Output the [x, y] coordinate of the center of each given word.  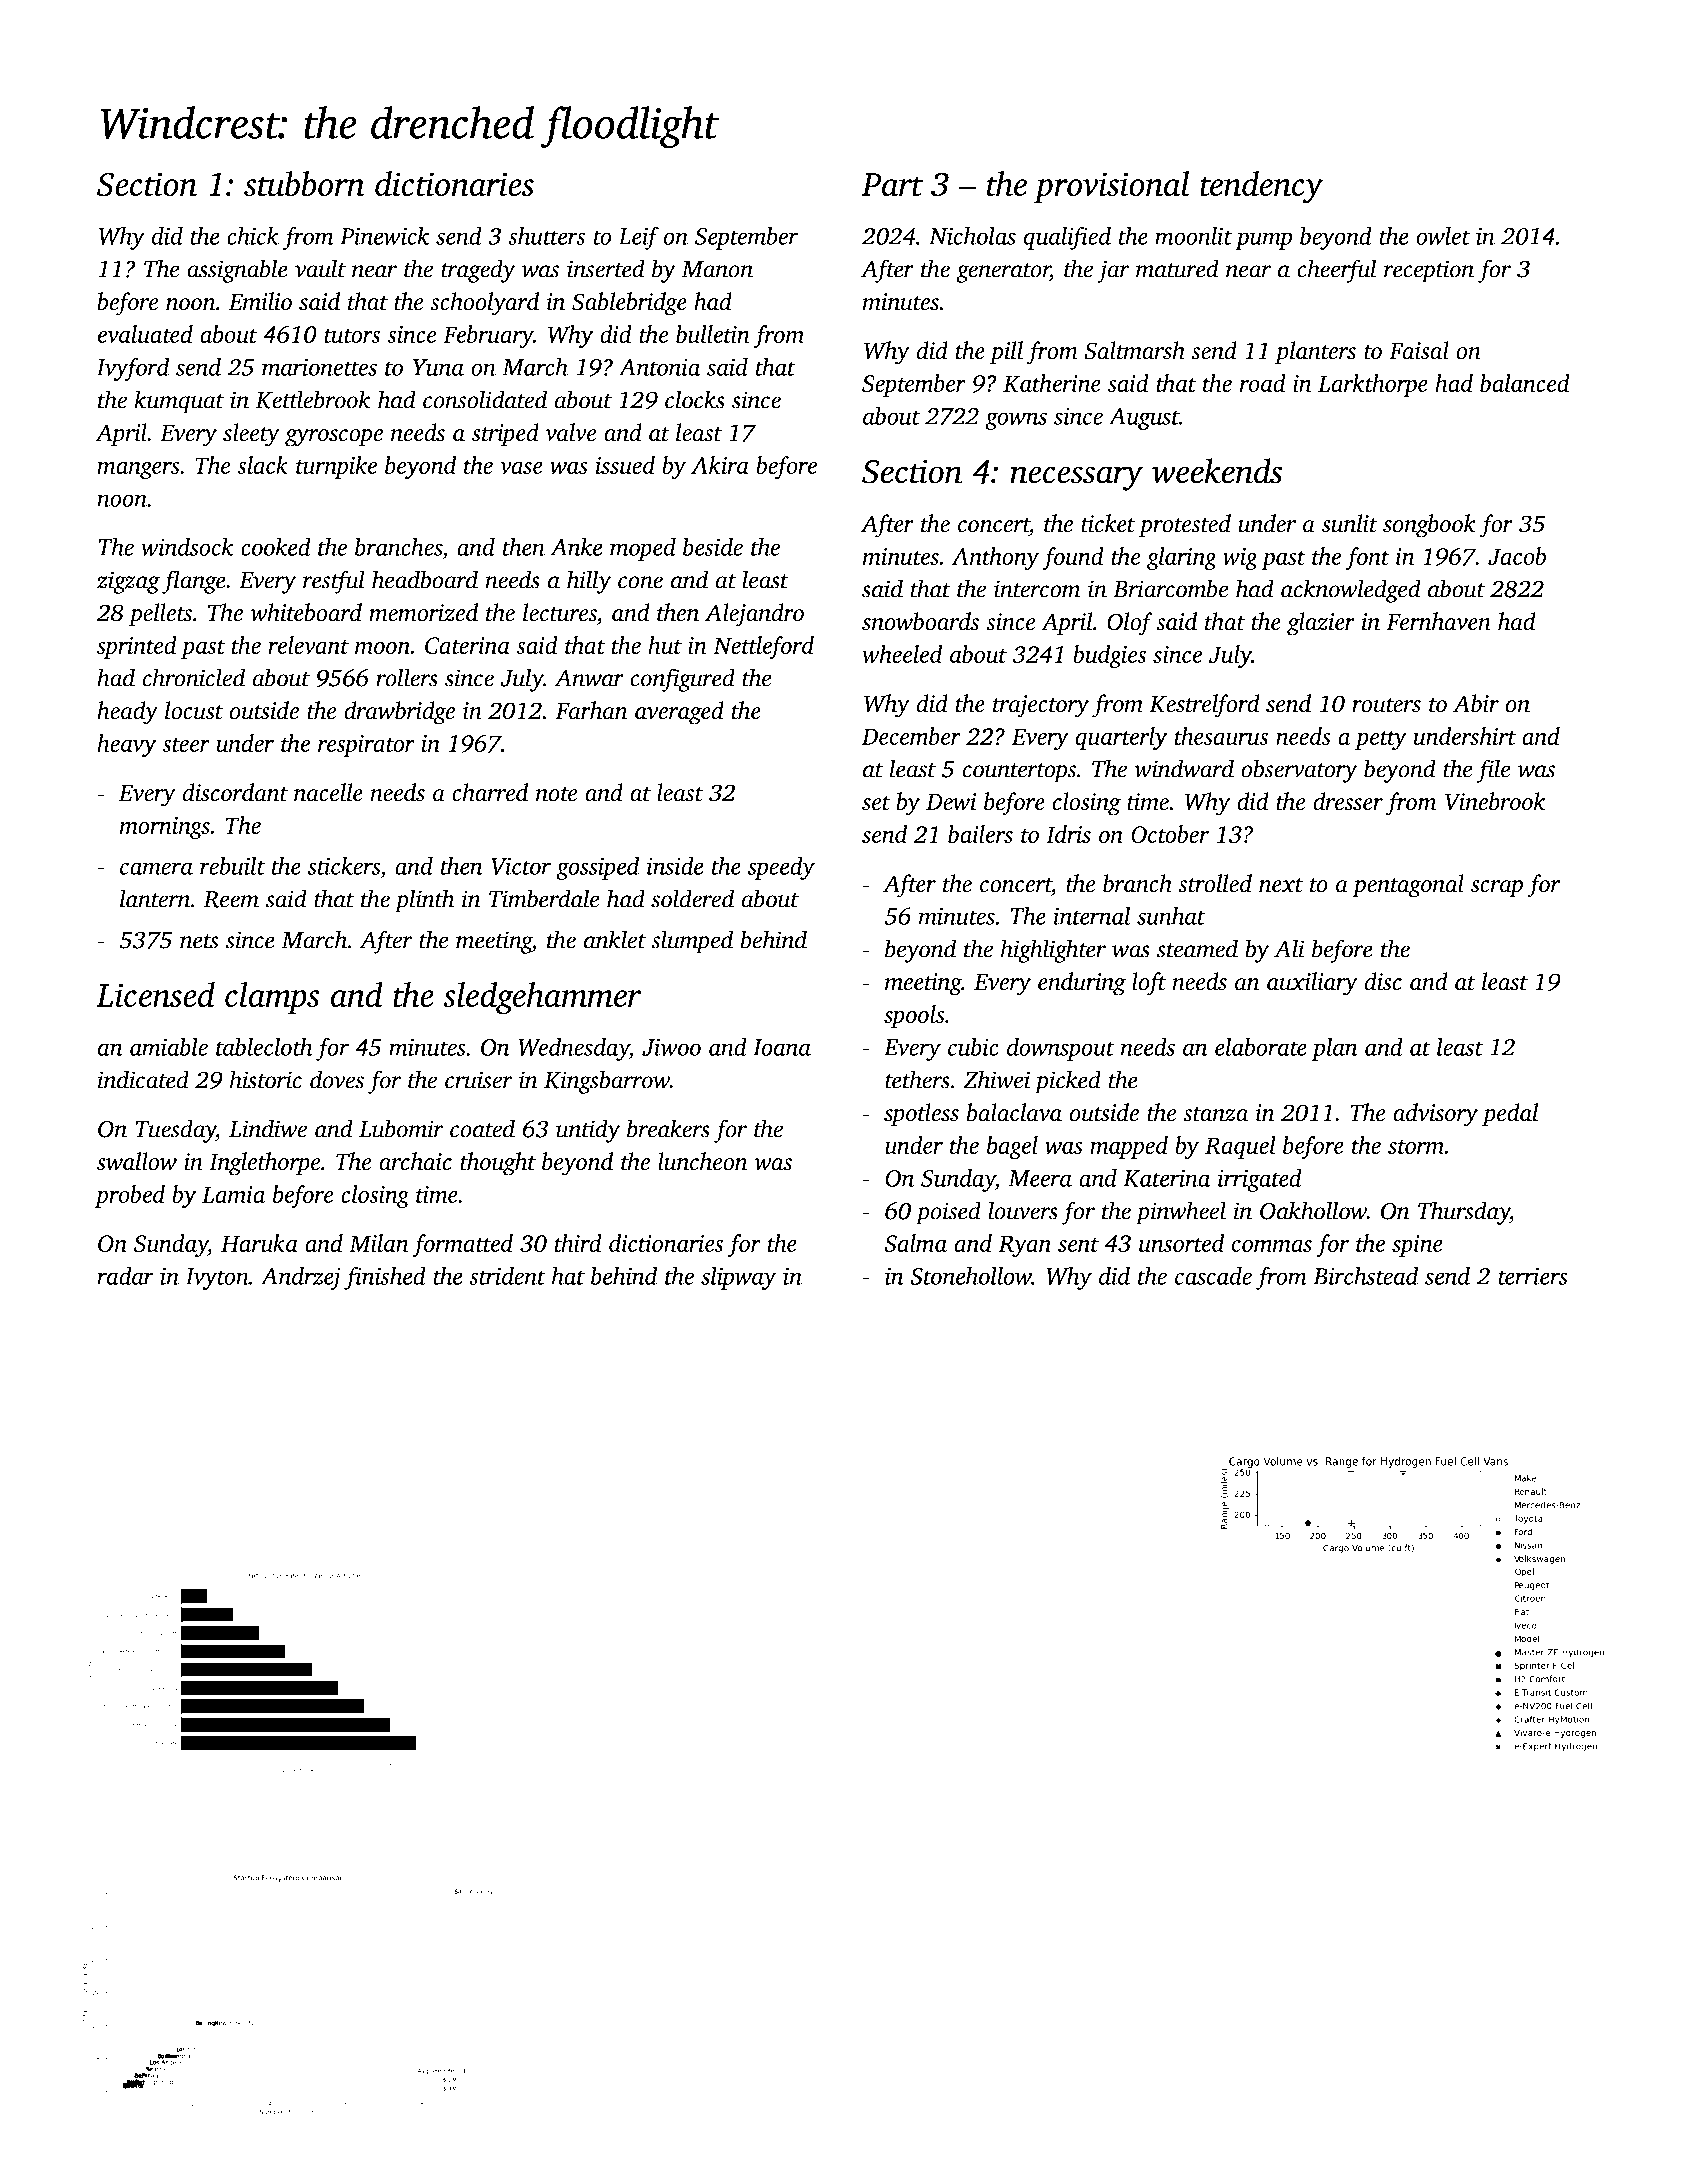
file [1493, 771]
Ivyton [217, 1279]
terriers [1533, 1276]
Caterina [467, 645]
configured [682, 680]
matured [1177, 268]
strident [507, 1275]
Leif [639, 238]
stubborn [304, 184]
